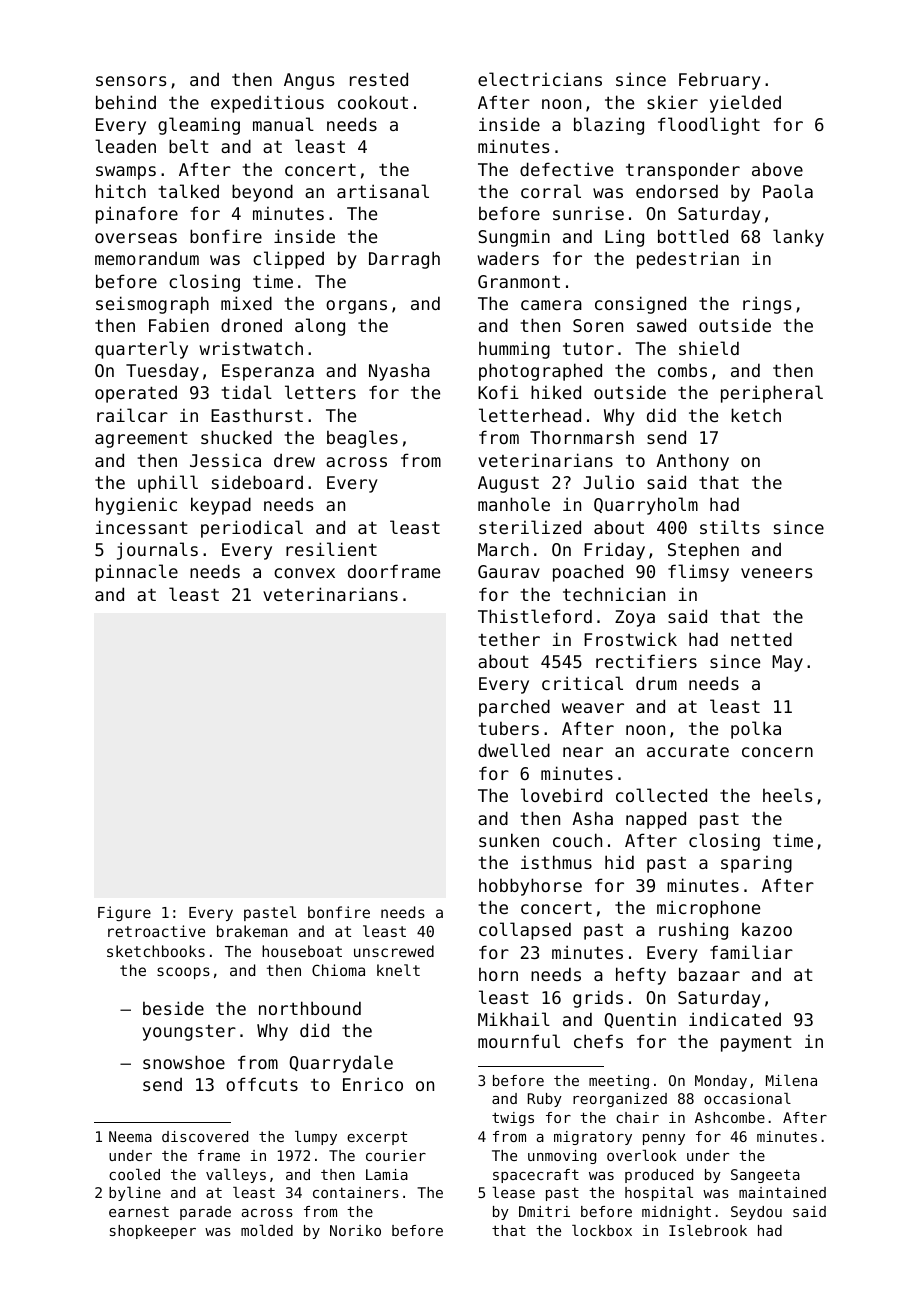 The image size is (924, 1308). What do you see at coordinates (288, 260) in the screenshot?
I see `clipped` at bounding box center [288, 260].
